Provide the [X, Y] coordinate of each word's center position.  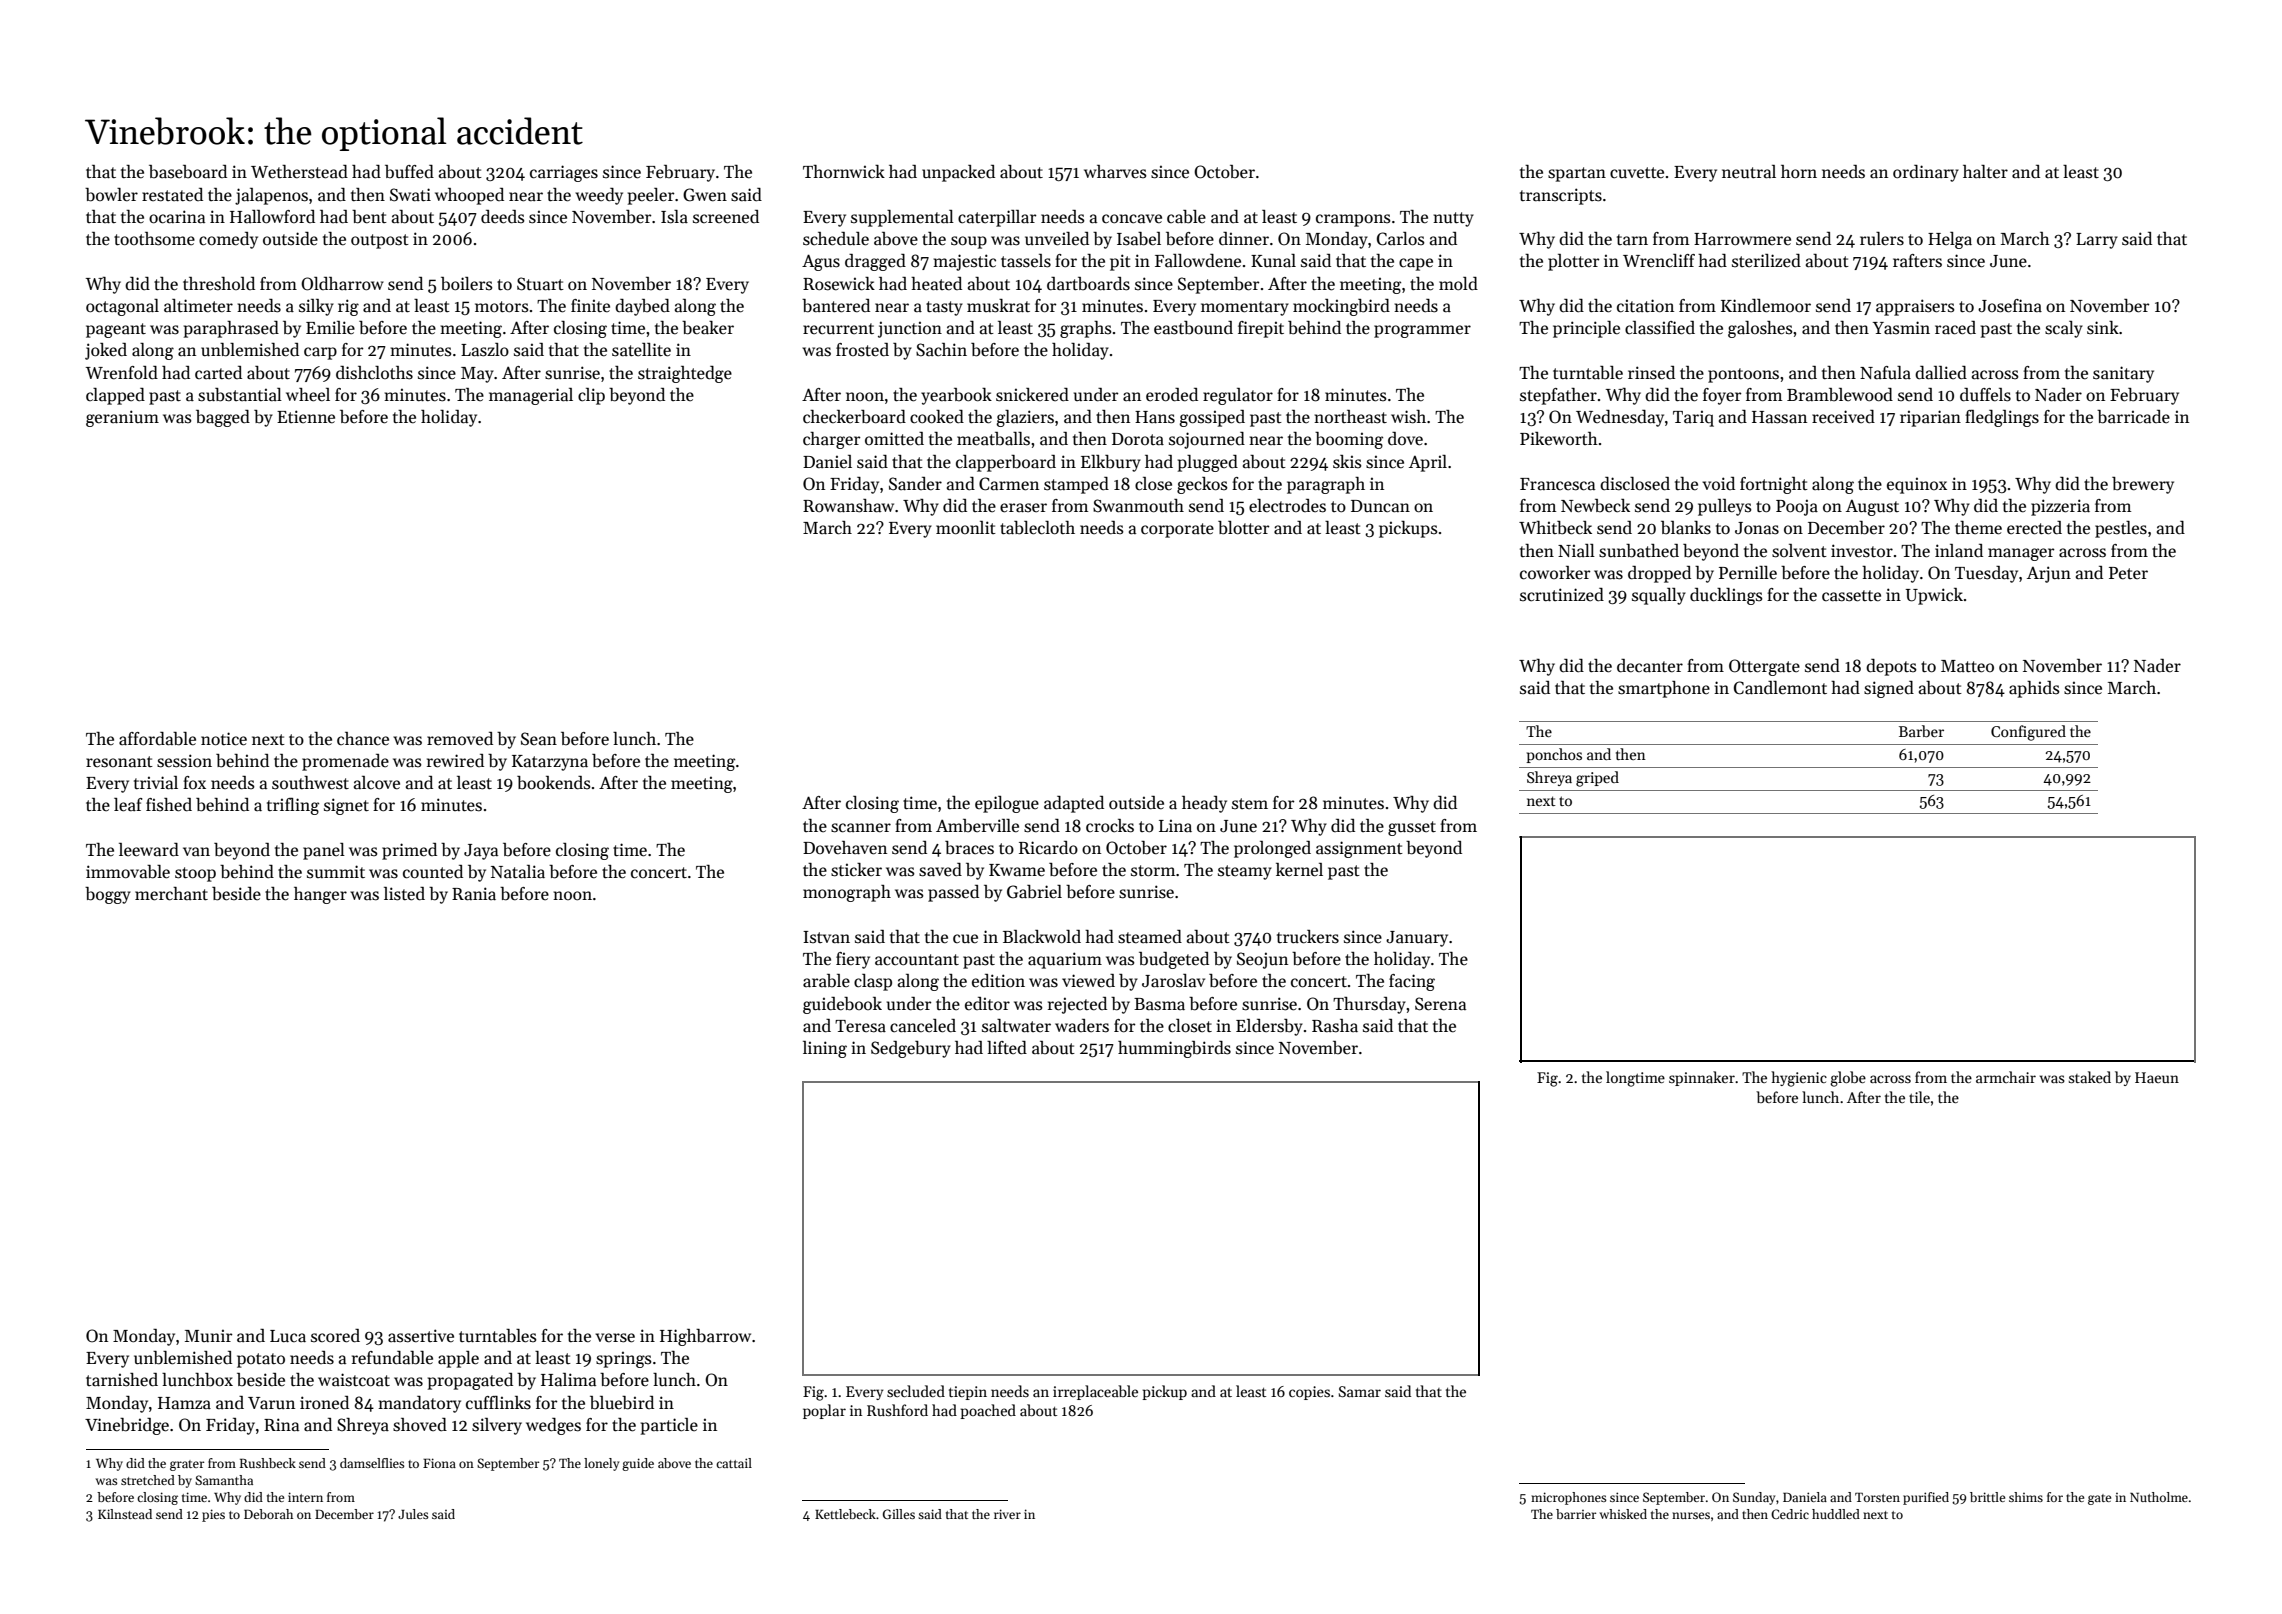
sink [2103, 328]
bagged [223, 418]
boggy [108, 895]
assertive [421, 1336]
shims [2026, 1497]
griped [1597, 779]
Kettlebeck [845, 1514]
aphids [2034, 689]
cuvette [1637, 173]
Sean [539, 739]
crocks [1110, 826]
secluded [916, 1391]
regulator [1238, 396]
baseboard [188, 172]
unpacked [958, 173]
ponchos [1554, 755]
